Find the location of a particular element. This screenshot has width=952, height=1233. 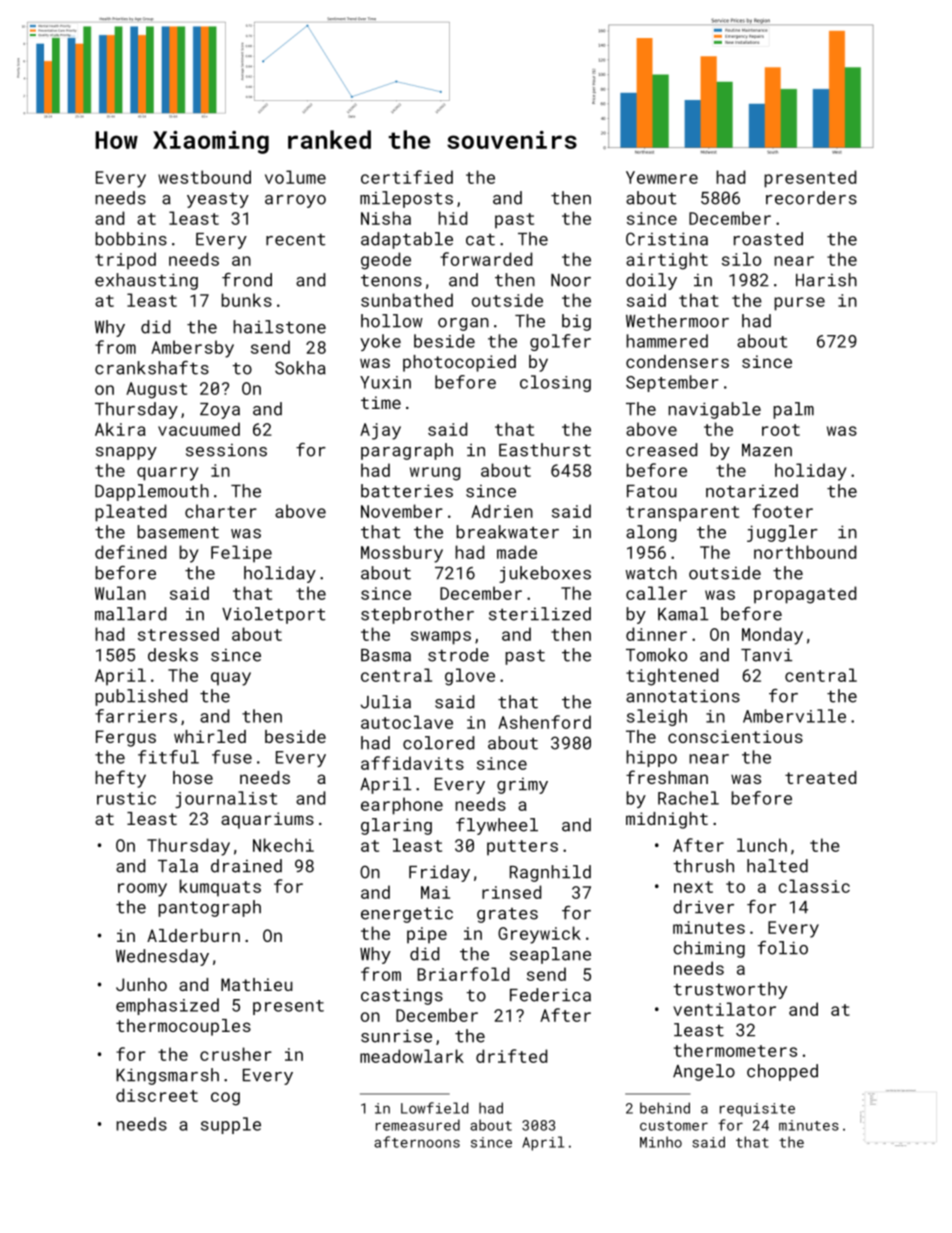

frond is located at coordinates (247, 280).
